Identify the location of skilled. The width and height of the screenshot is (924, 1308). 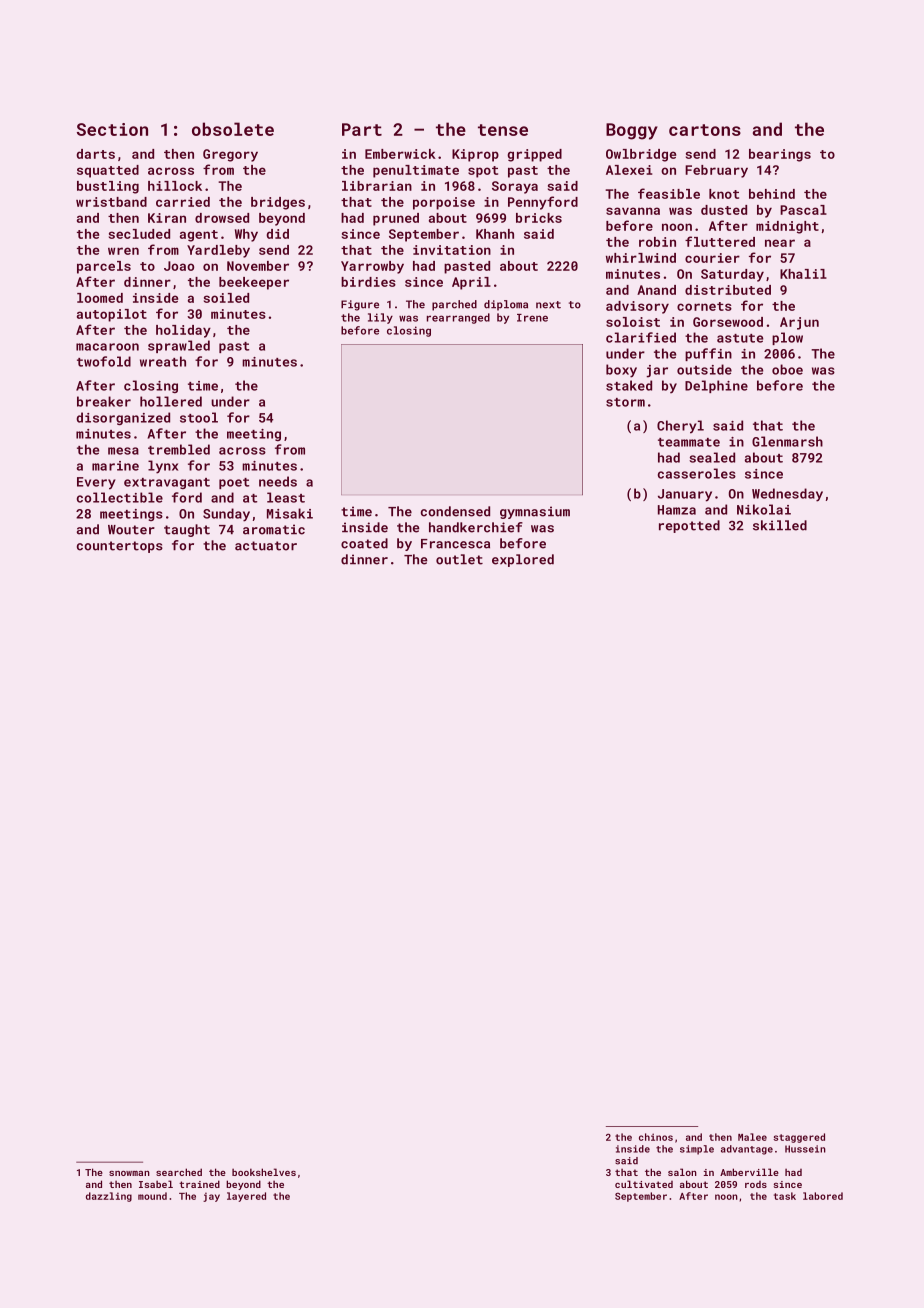
(780, 525).
